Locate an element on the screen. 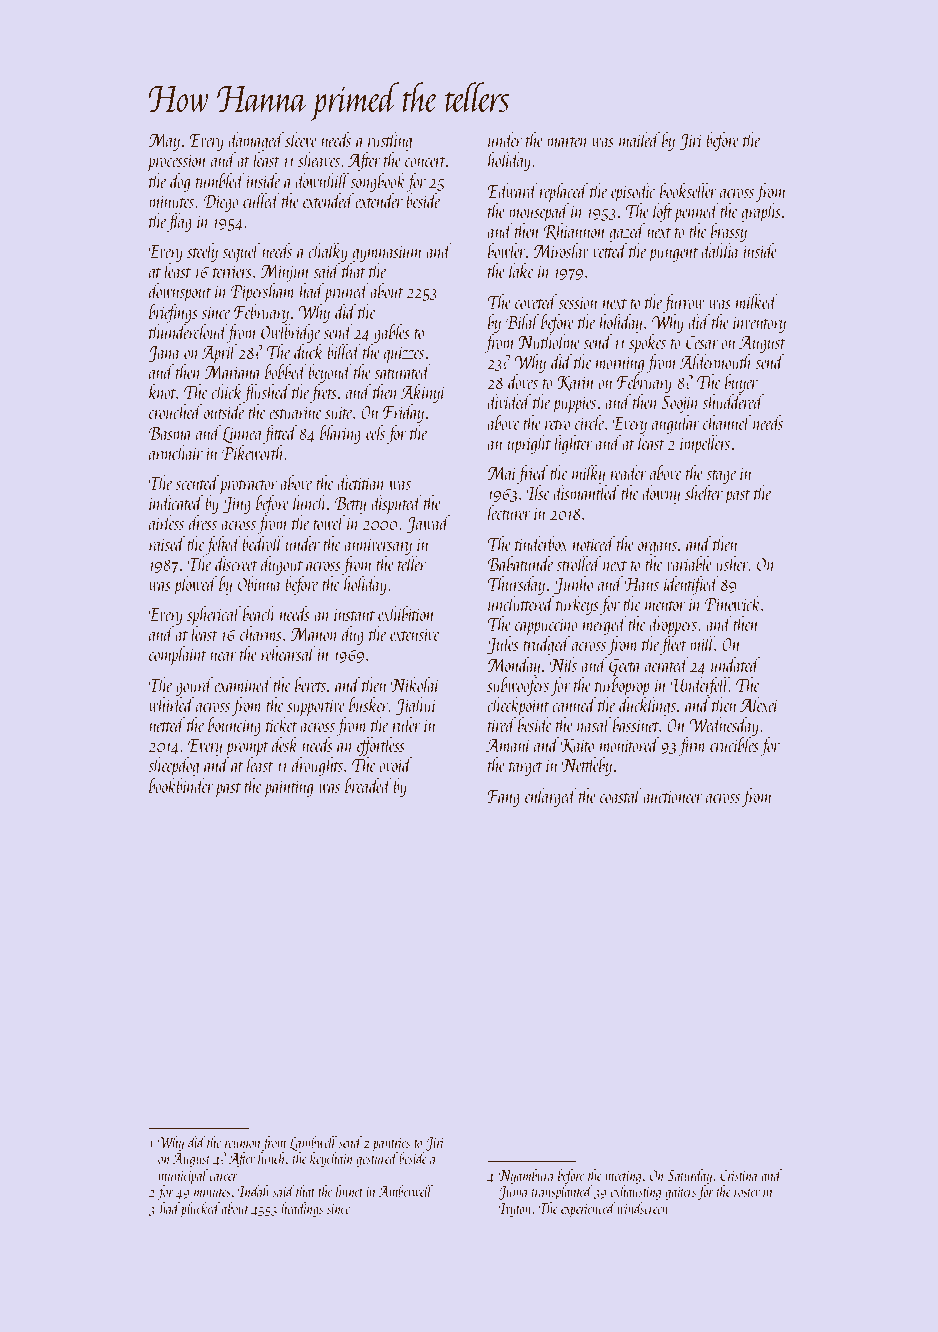  reunion is located at coordinates (243, 1143).
